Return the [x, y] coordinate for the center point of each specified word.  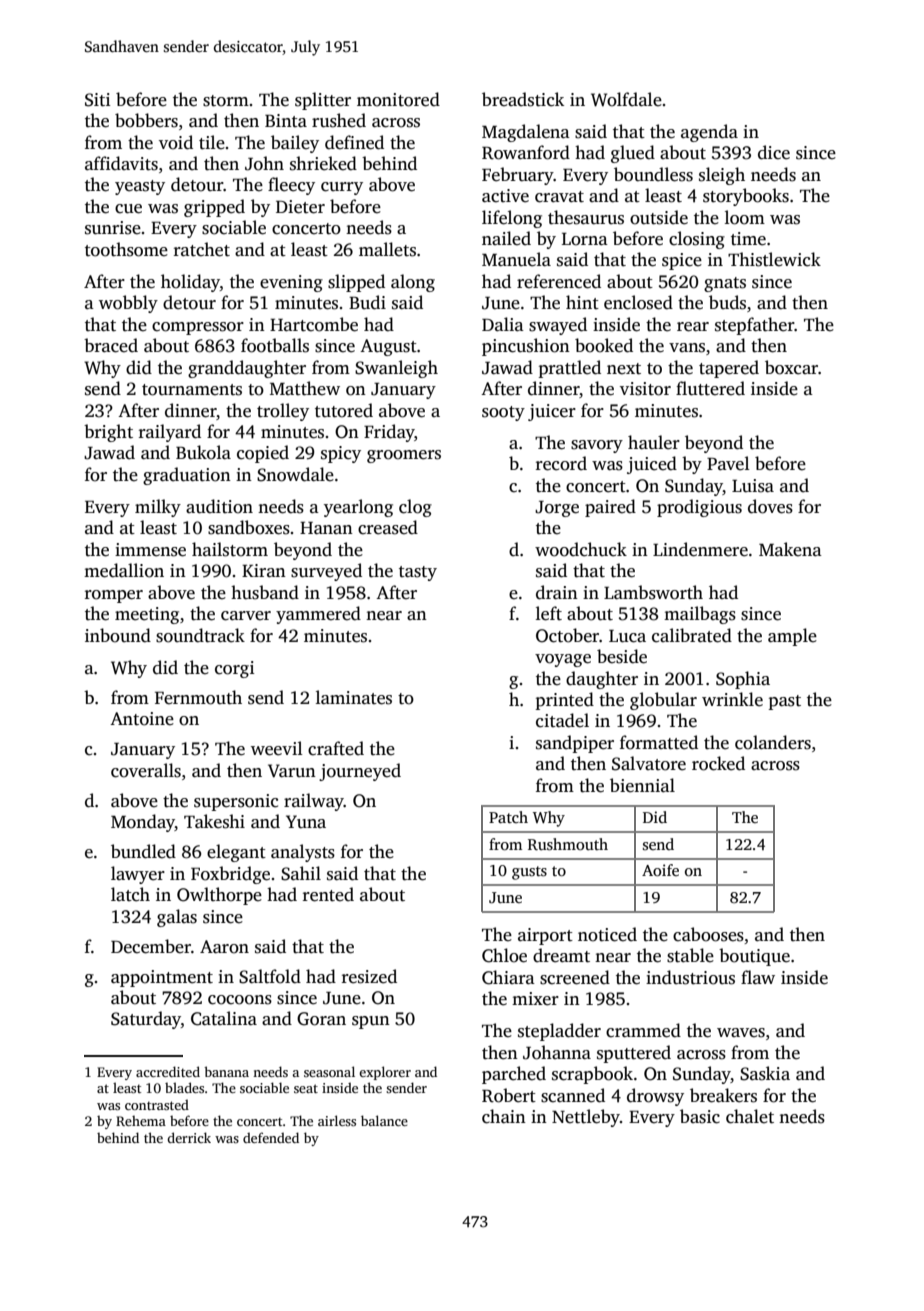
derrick [189, 1137]
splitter [323, 101]
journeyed [360, 772]
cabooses [708, 934]
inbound [118, 635]
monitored [398, 99]
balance [384, 1120]
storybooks [746, 197]
